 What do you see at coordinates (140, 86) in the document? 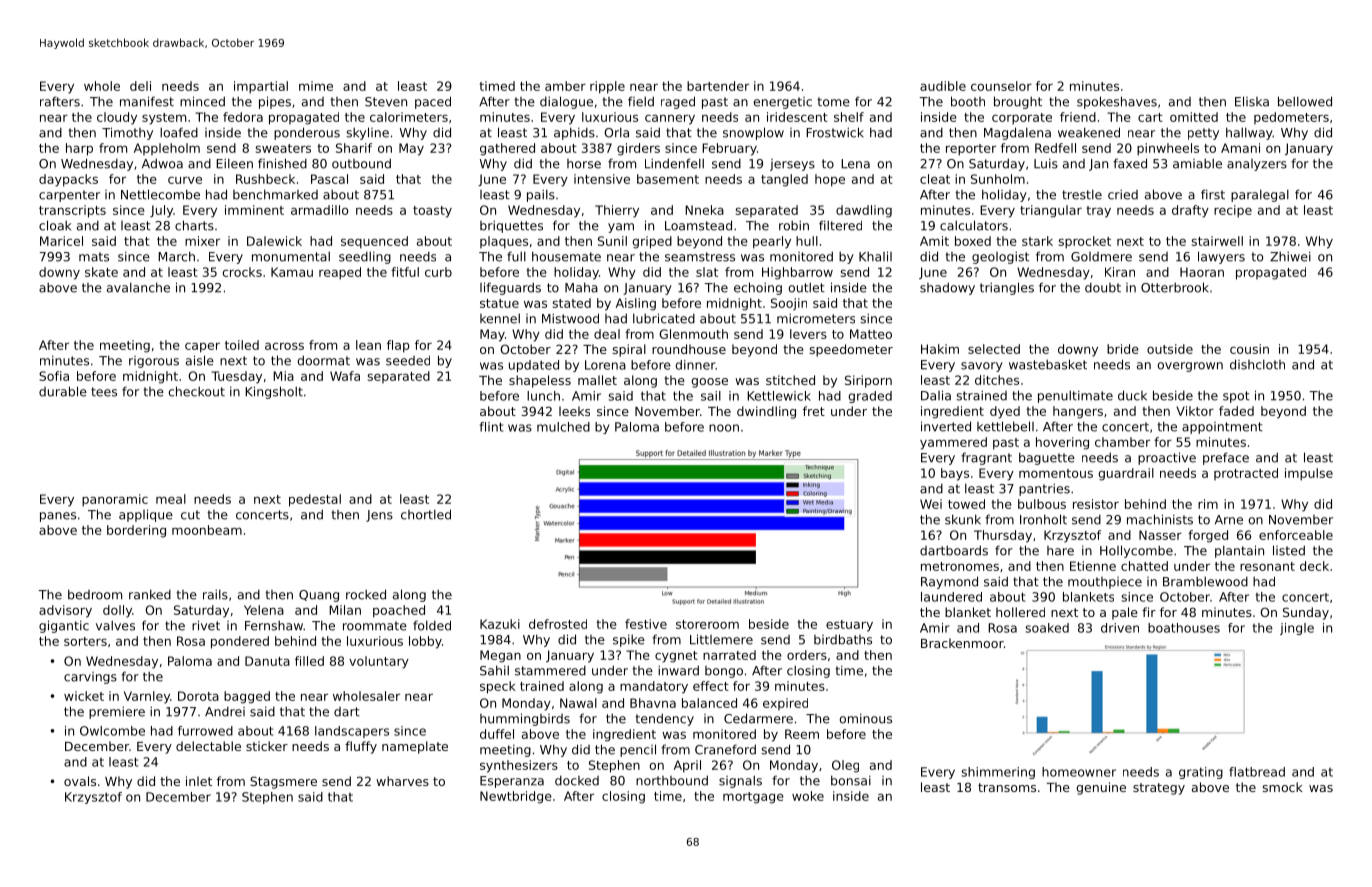
I see `deli` at bounding box center [140, 86].
